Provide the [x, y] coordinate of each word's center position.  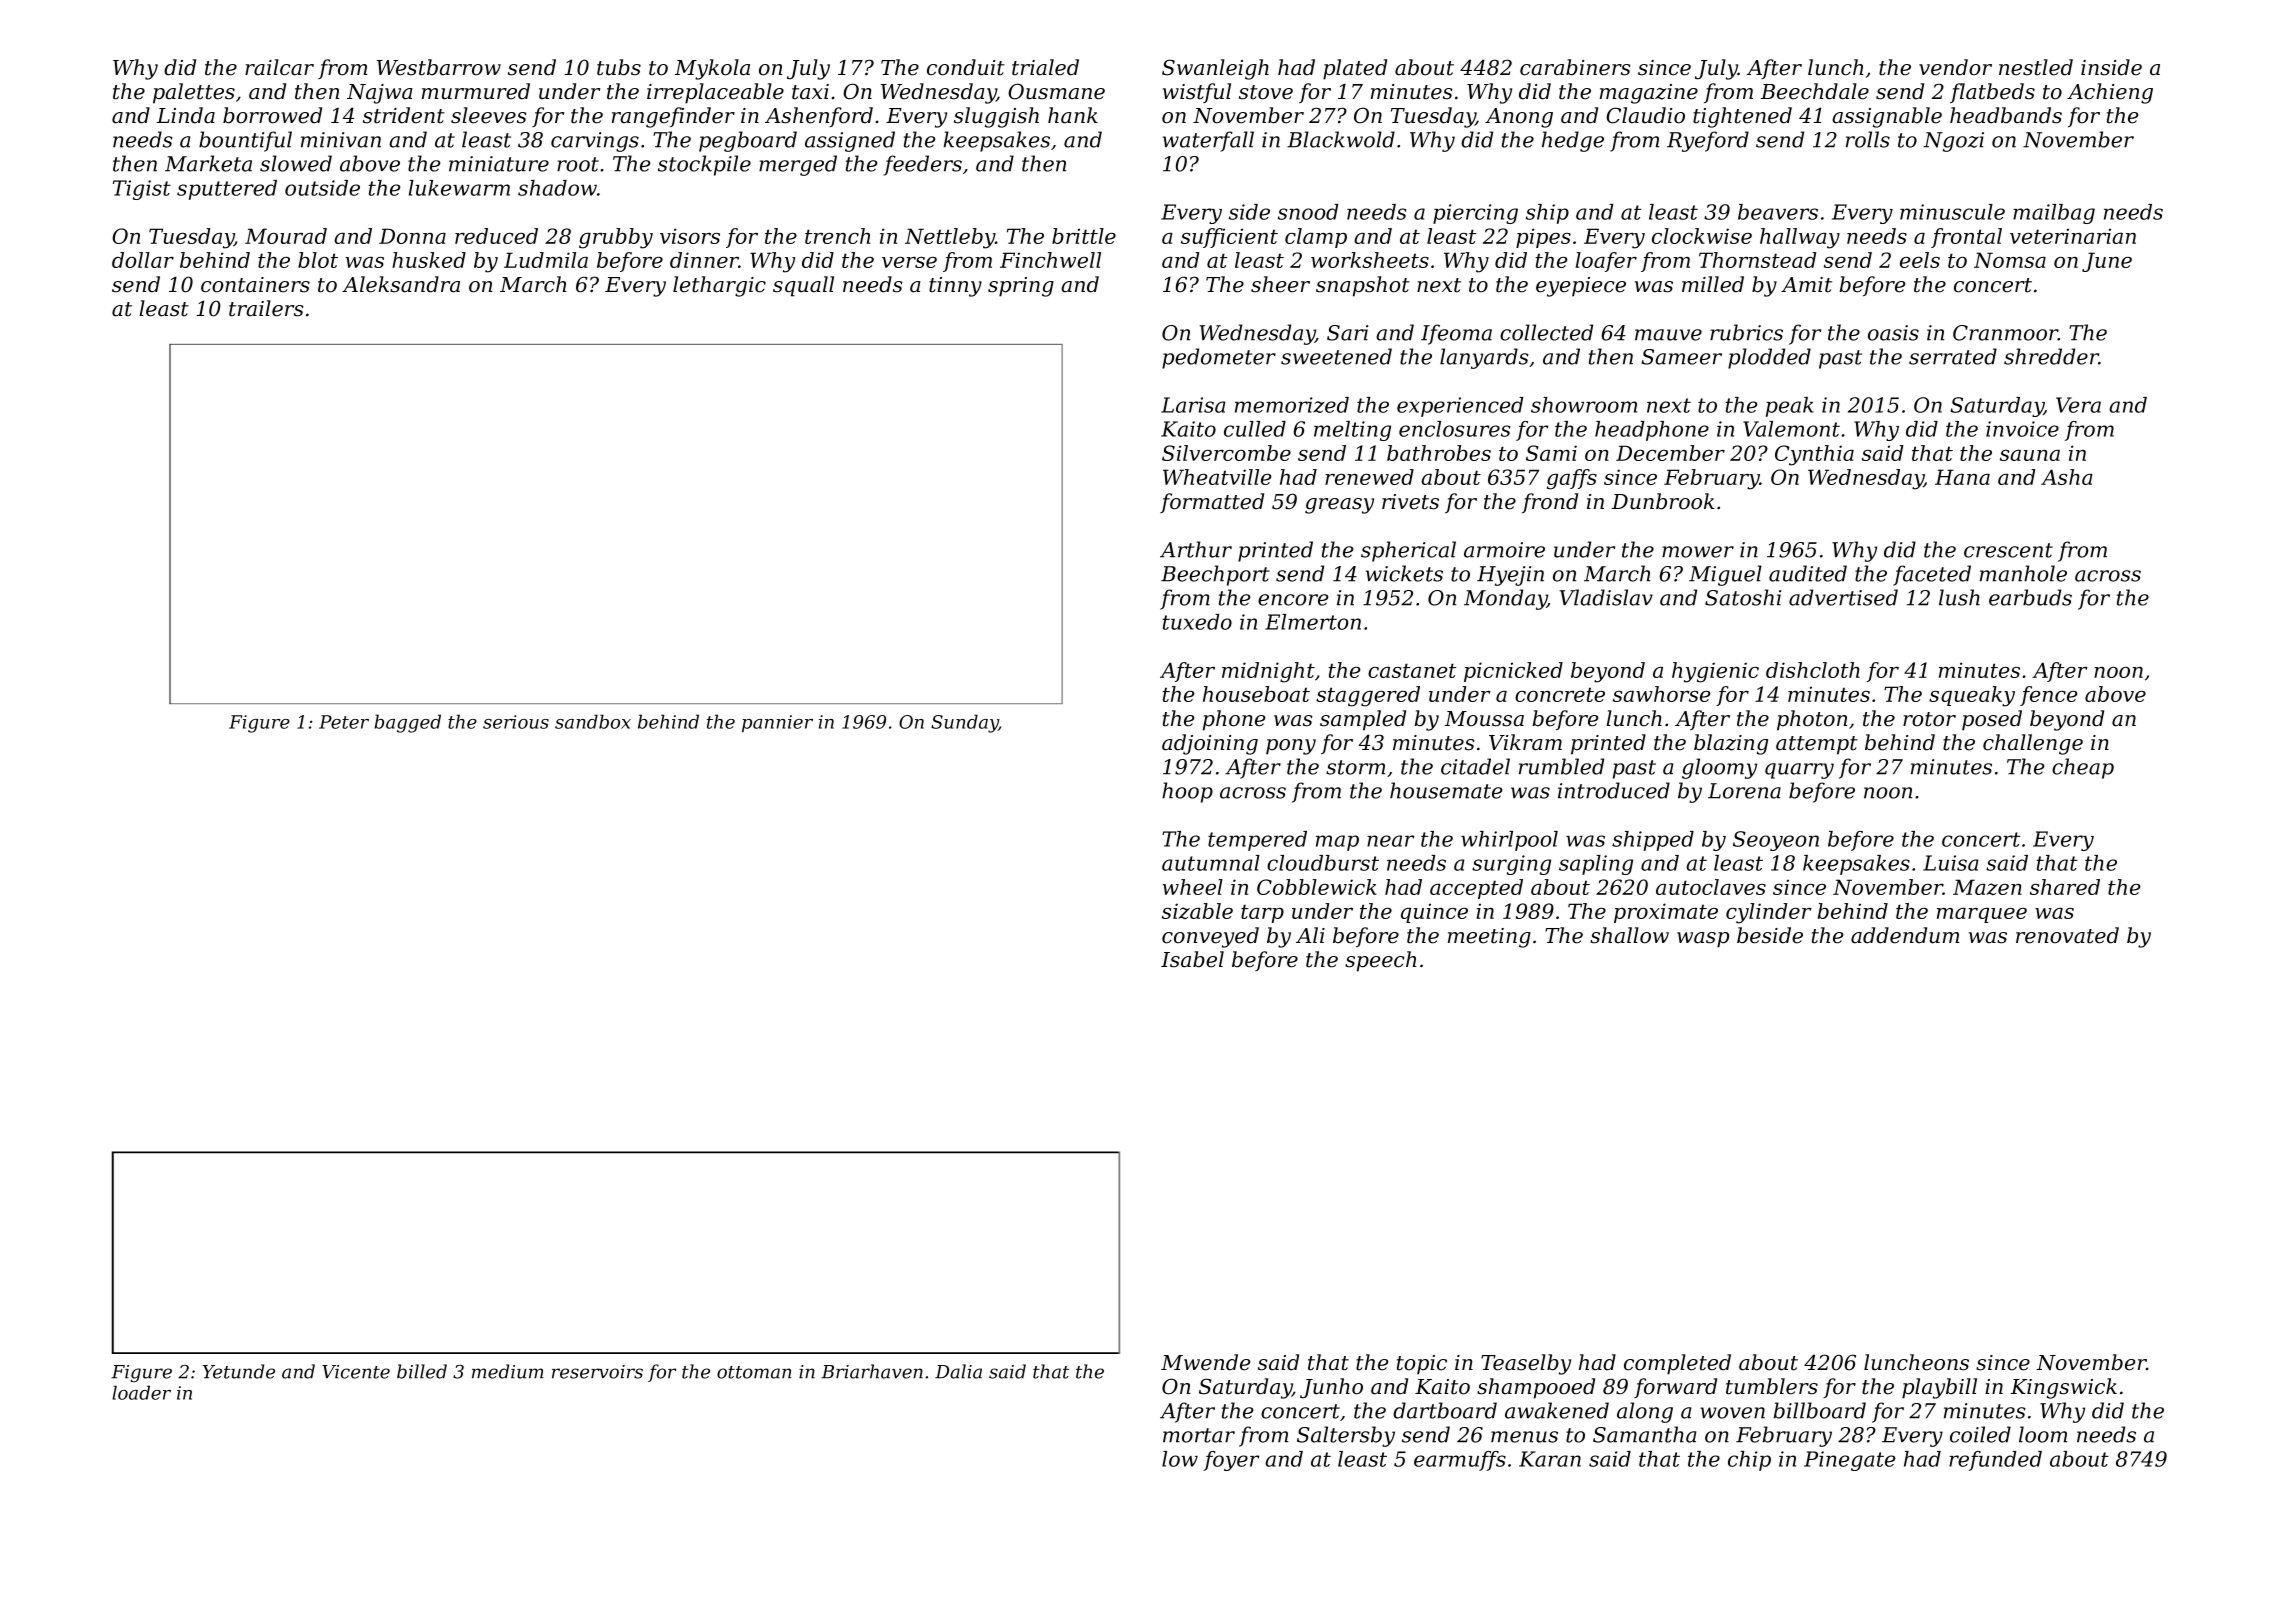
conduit [966, 67]
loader [141, 1392]
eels [1920, 260]
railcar [279, 67]
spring [1021, 287]
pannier [777, 724]
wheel [1193, 887]
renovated [2067, 935]
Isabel [1192, 959]
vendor [1955, 67]
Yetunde [238, 1371]
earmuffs [1460, 1461]
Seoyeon [1776, 841]
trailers [266, 308]
